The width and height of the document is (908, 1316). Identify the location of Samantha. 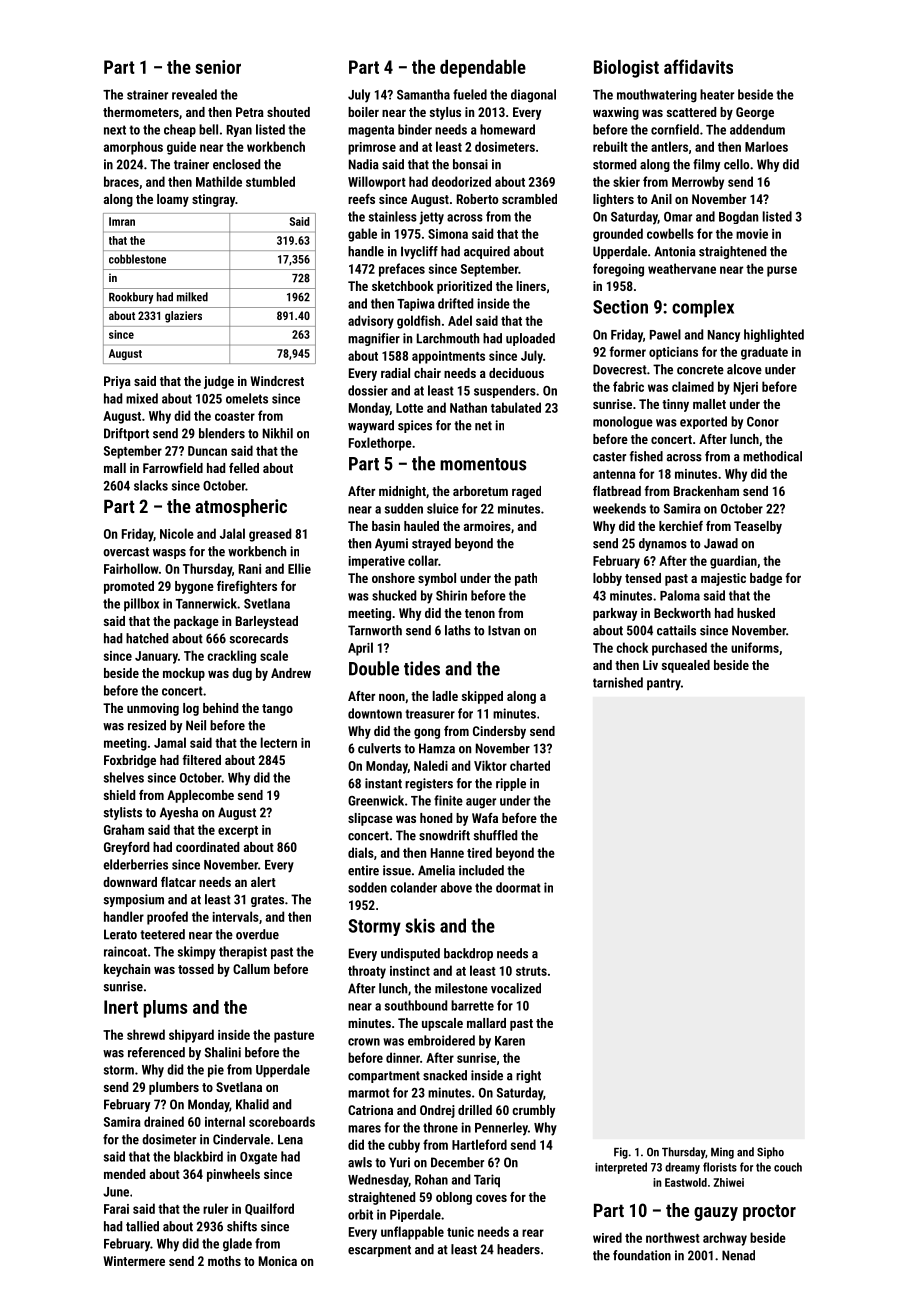
(423, 94).
